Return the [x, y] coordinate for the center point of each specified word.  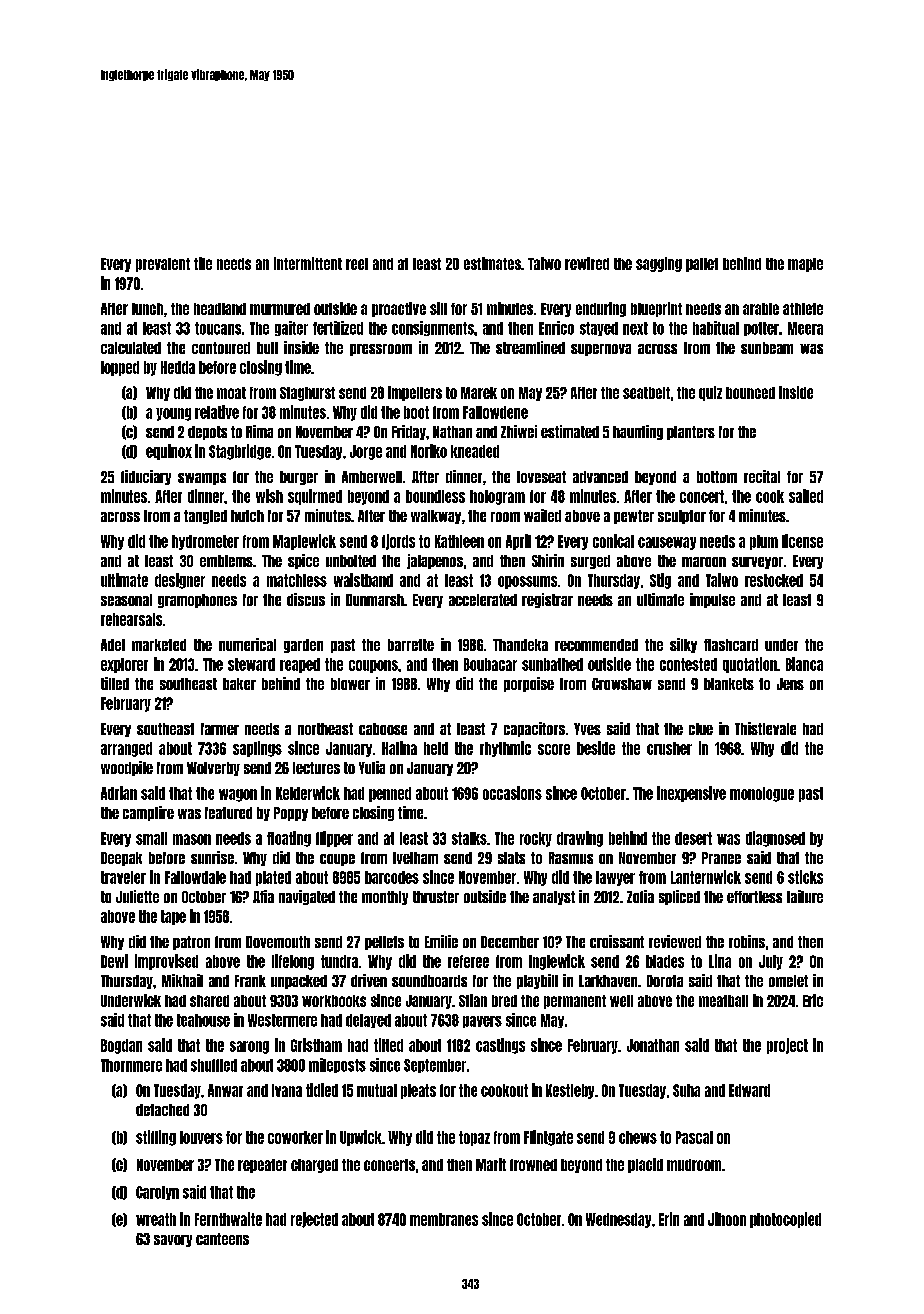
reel [357, 264]
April [518, 542]
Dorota [665, 981]
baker [239, 684]
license [802, 541]
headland [220, 309]
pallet [702, 265]
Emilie [441, 941]
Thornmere [131, 1065]
